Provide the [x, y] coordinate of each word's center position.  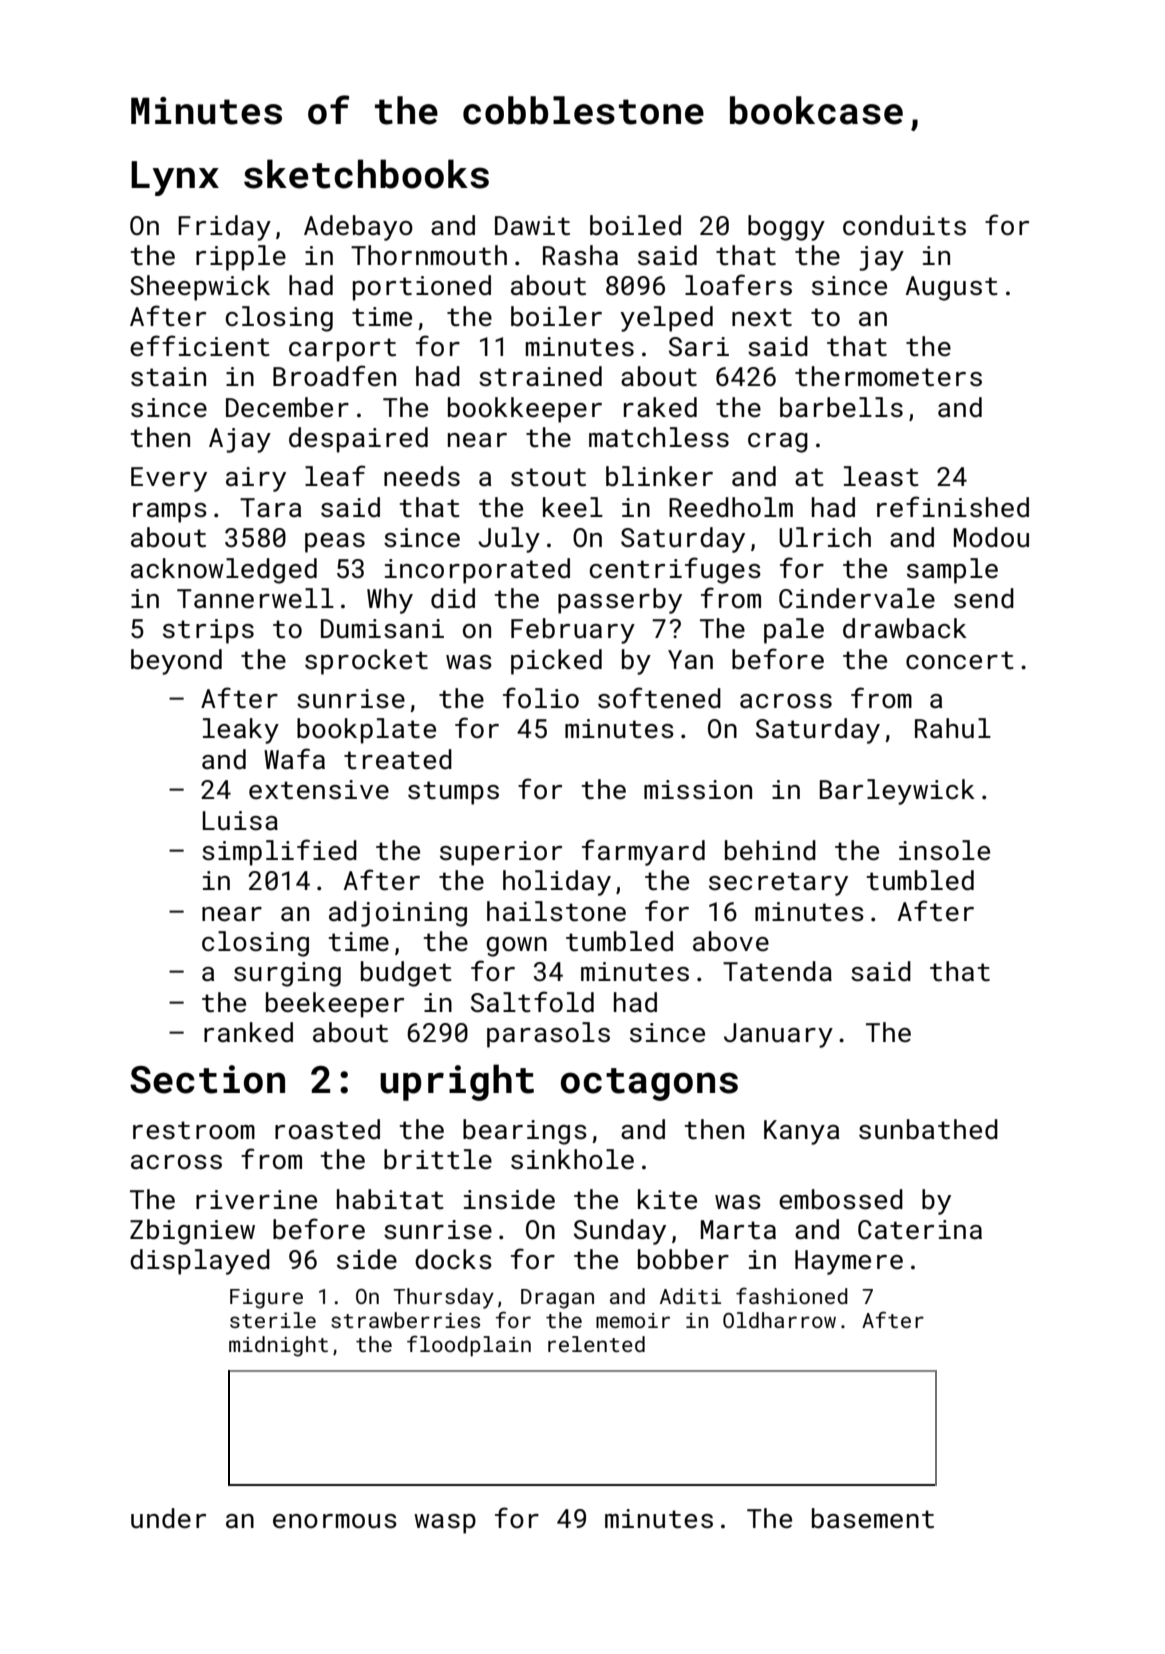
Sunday [620, 1232]
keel [573, 507]
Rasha [580, 255]
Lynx [175, 178]
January [778, 1035]
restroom [194, 1130]
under [168, 1518]
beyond [176, 662]
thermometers [888, 376]
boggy [786, 228]
